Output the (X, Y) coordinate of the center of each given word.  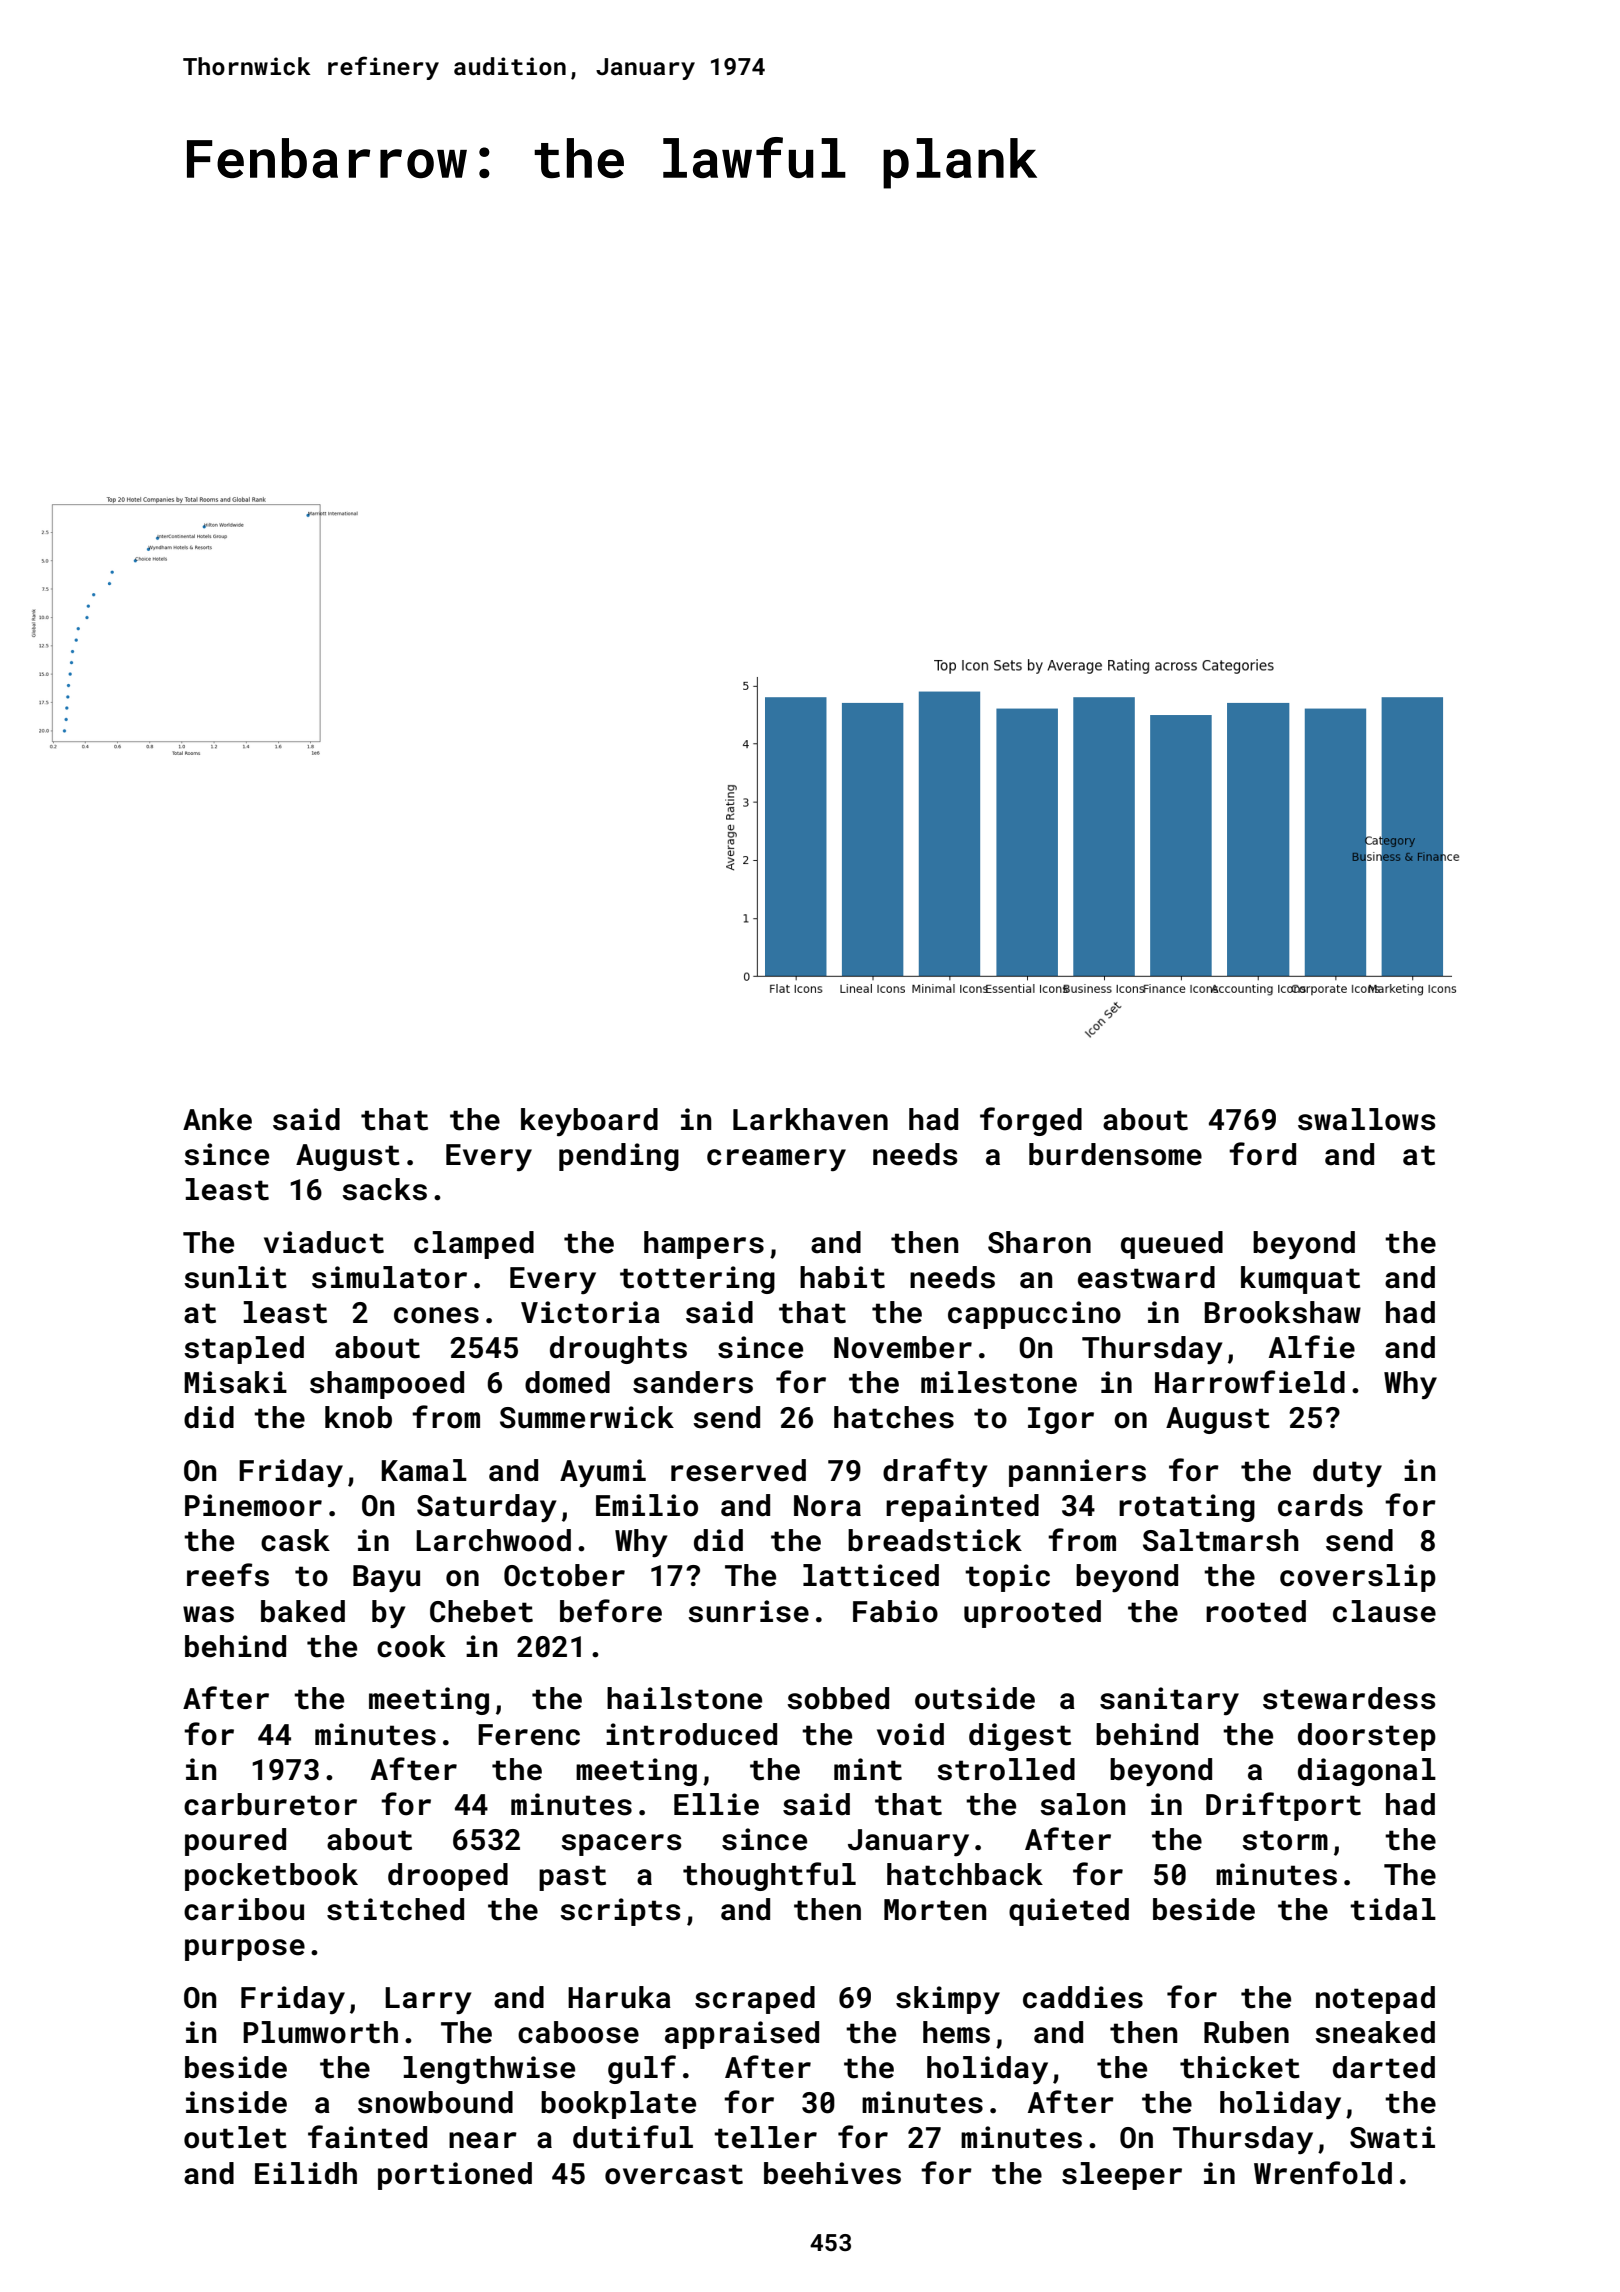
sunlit (235, 1277)
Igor (1061, 1420)
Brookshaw (1282, 1312)
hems (956, 2032)
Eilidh (306, 2173)
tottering (697, 1280)
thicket (1240, 2067)
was (208, 1614)
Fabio (895, 1611)
